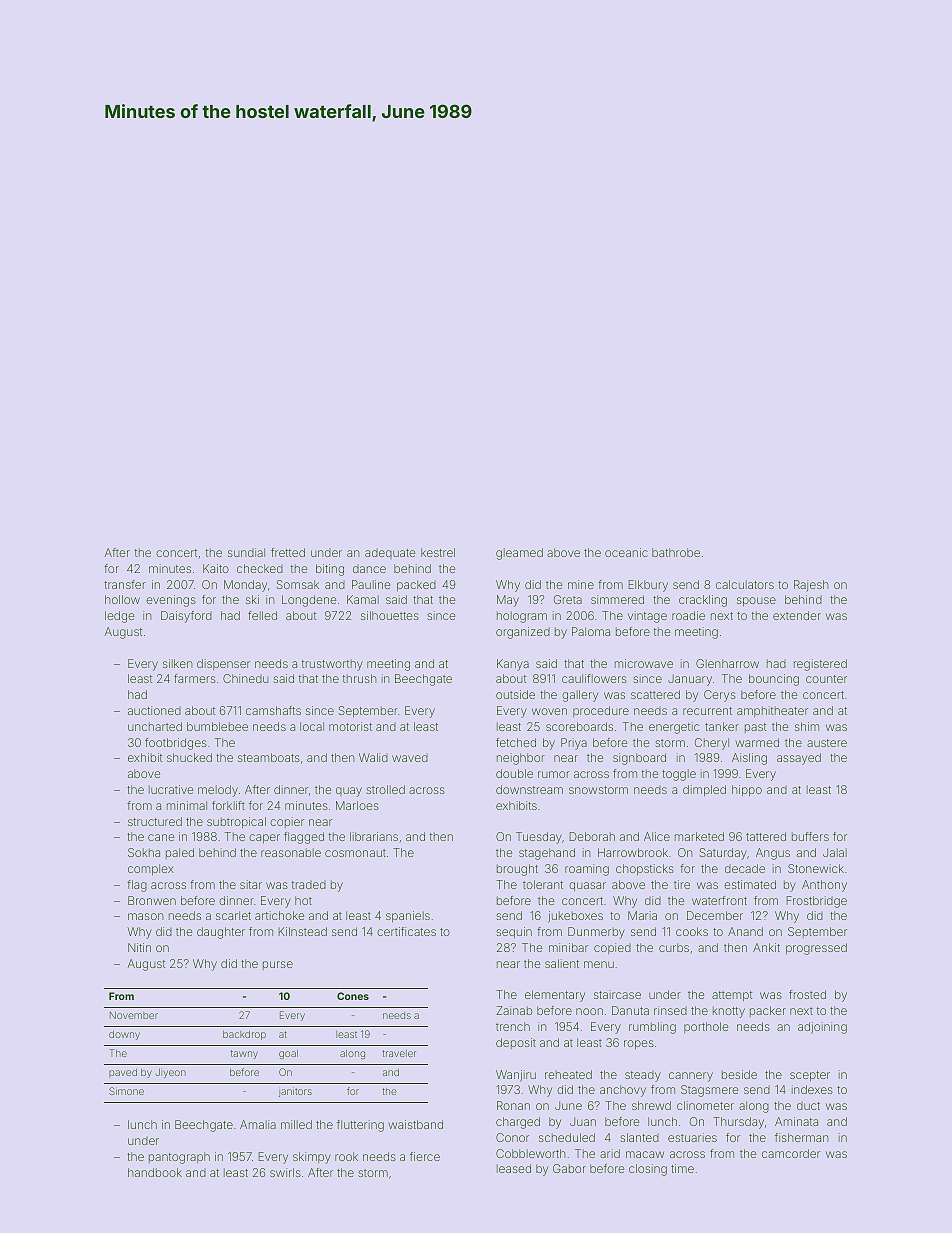  I want to click on energetic, so click(674, 728).
